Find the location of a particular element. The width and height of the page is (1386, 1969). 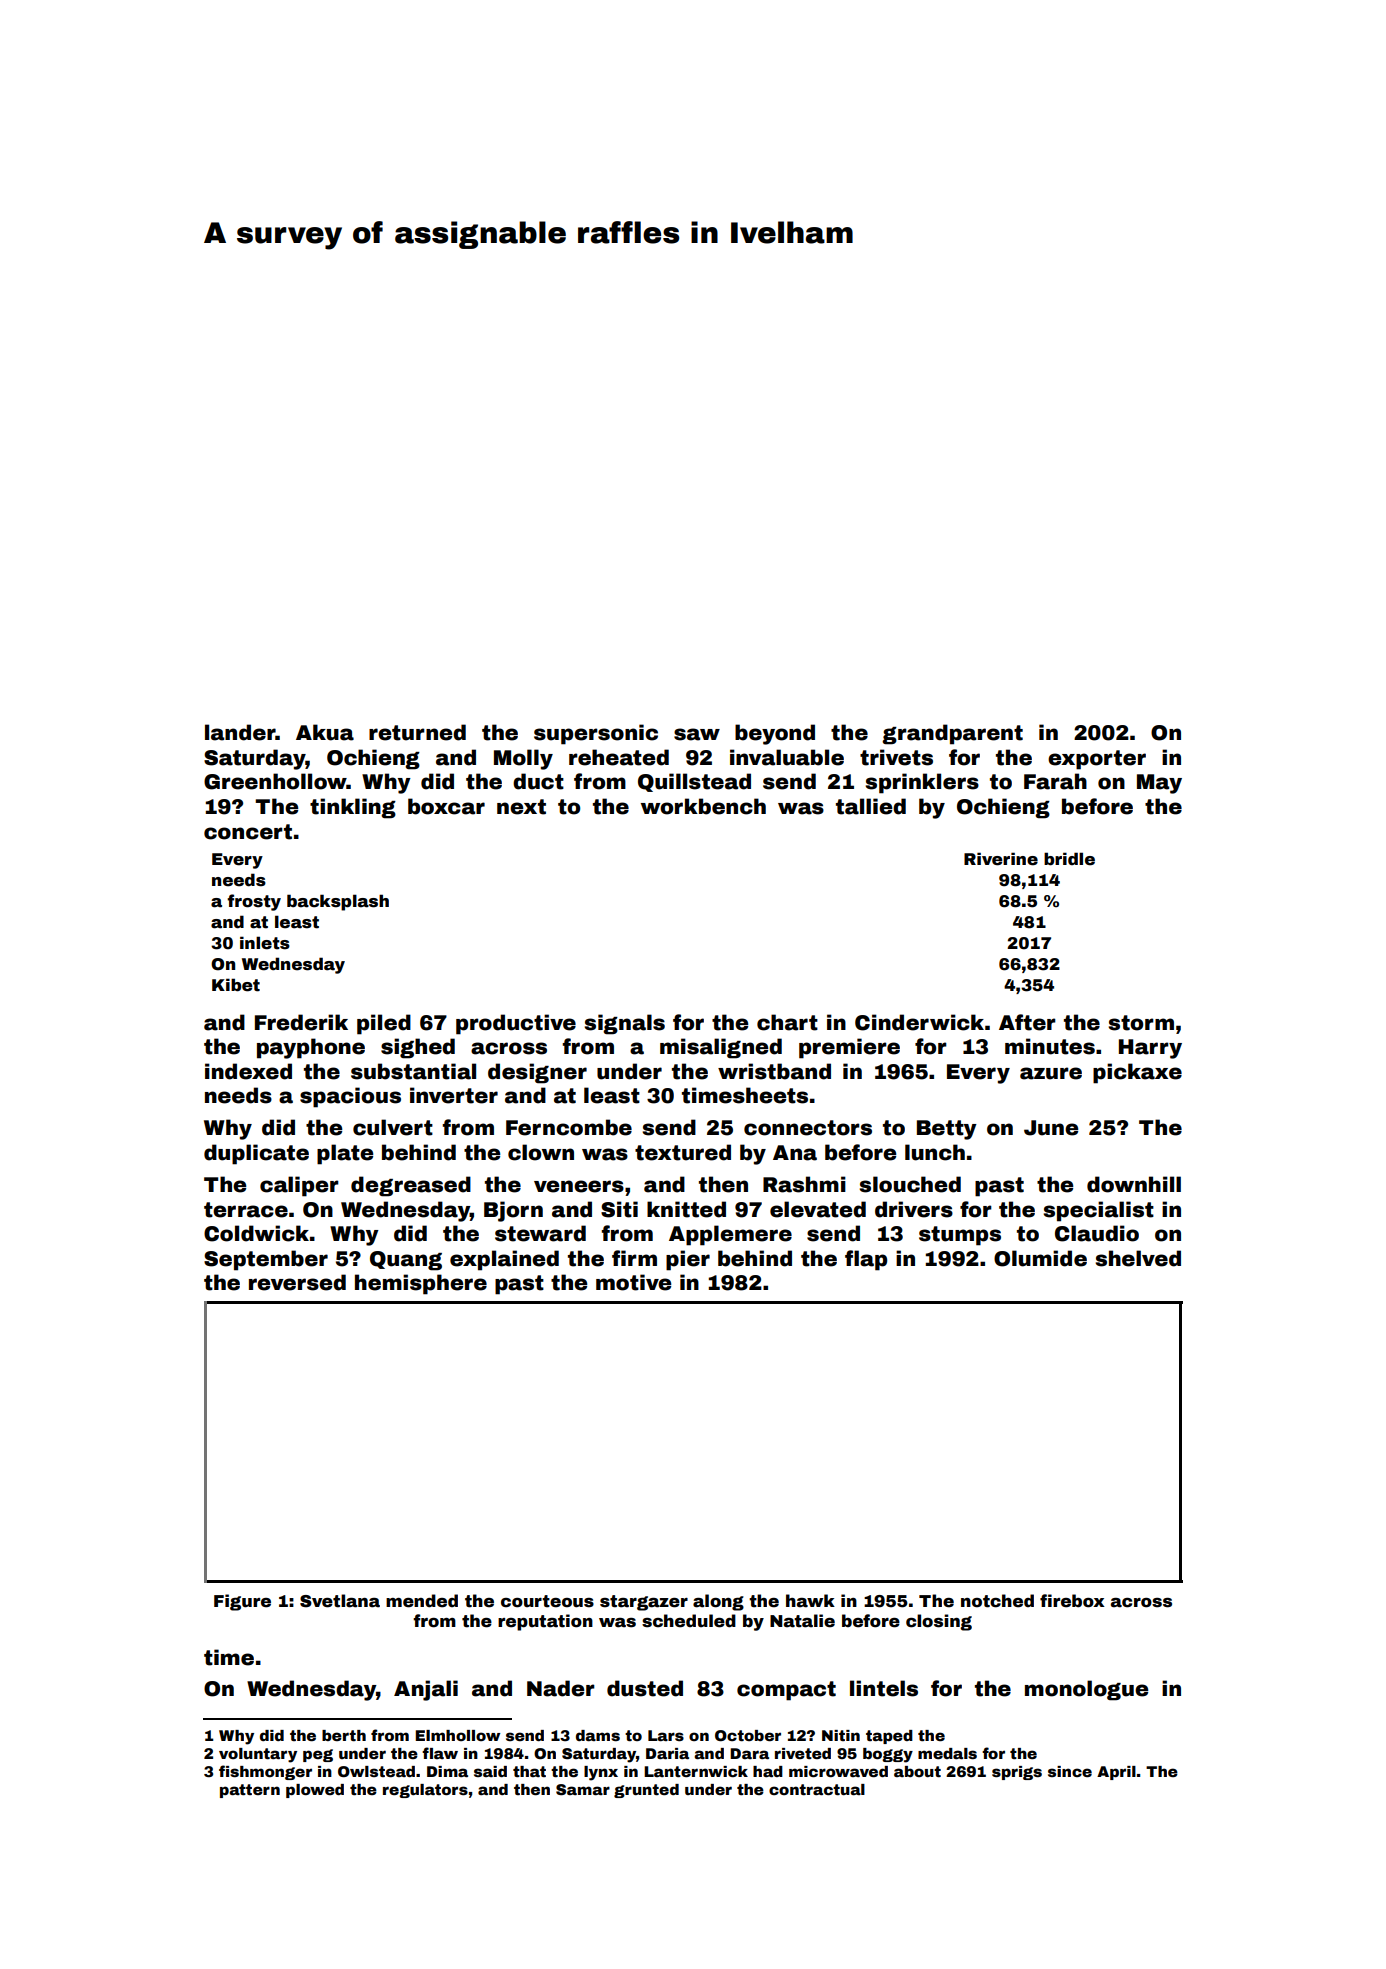

Greenhollow is located at coordinates (275, 781).
